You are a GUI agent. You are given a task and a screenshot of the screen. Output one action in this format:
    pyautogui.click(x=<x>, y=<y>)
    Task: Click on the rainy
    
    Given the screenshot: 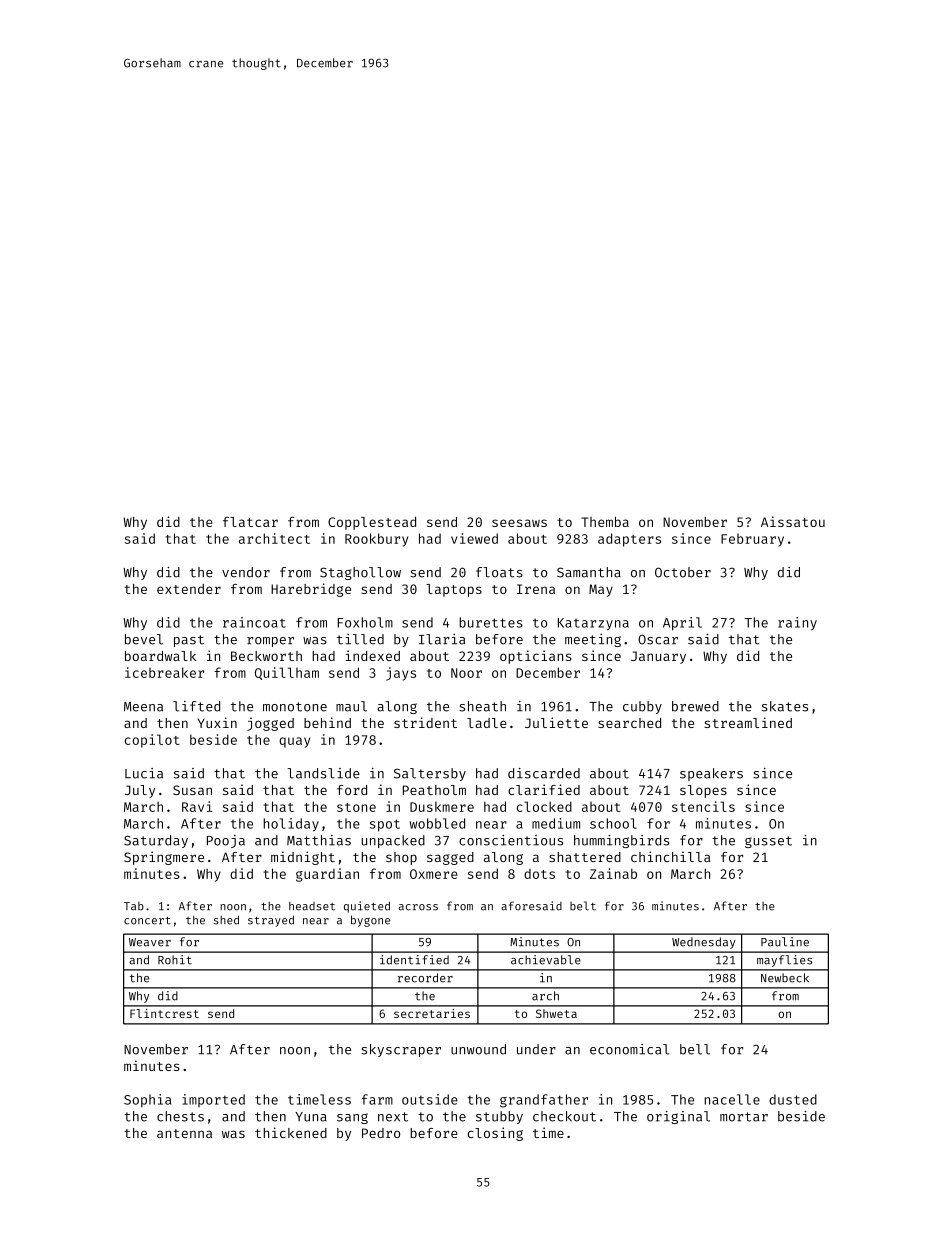 What is the action you would take?
    pyautogui.click(x=797, y=624)
